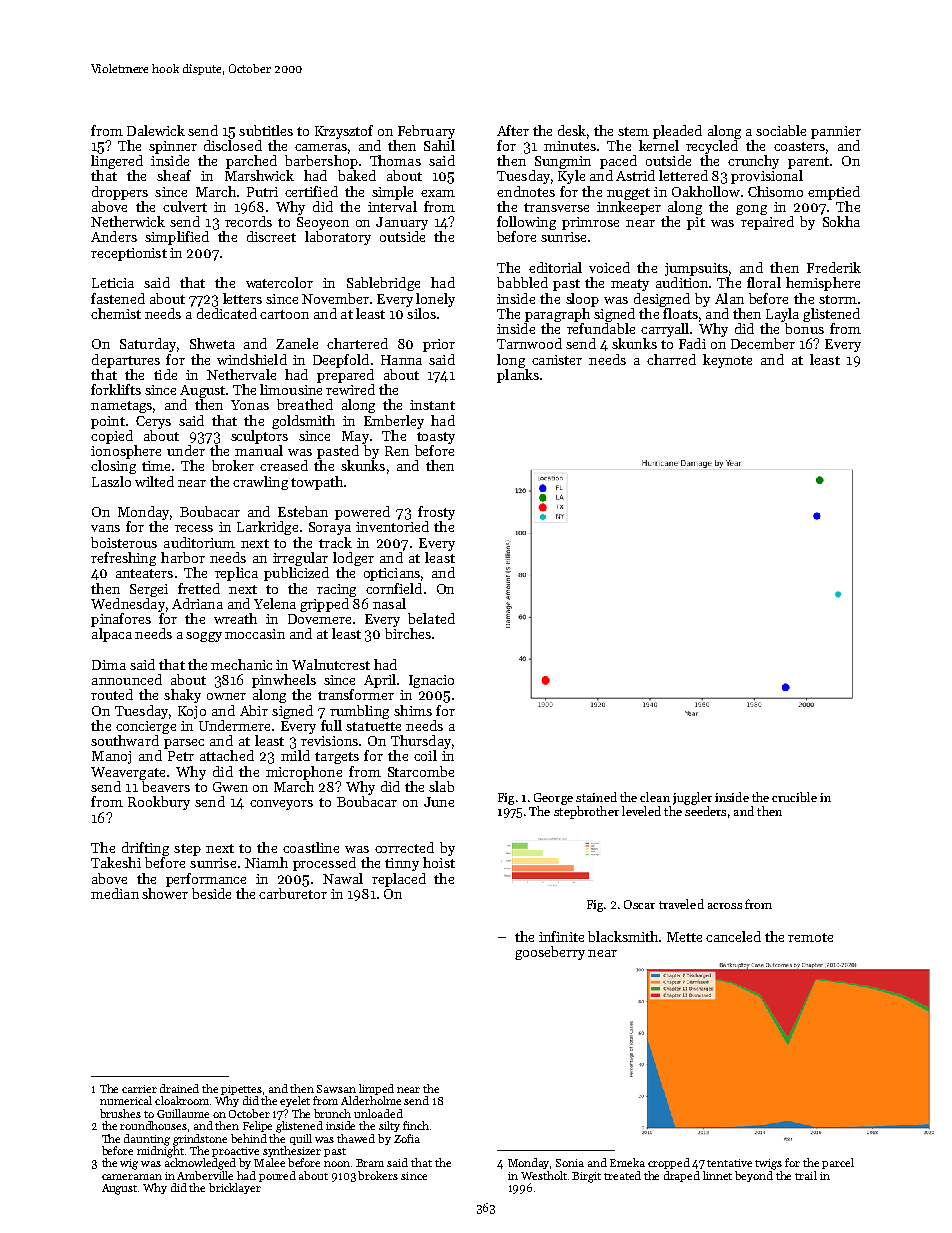  Describe the element at coordinates (114, 236) in the image. I see `Anders` at that location.
